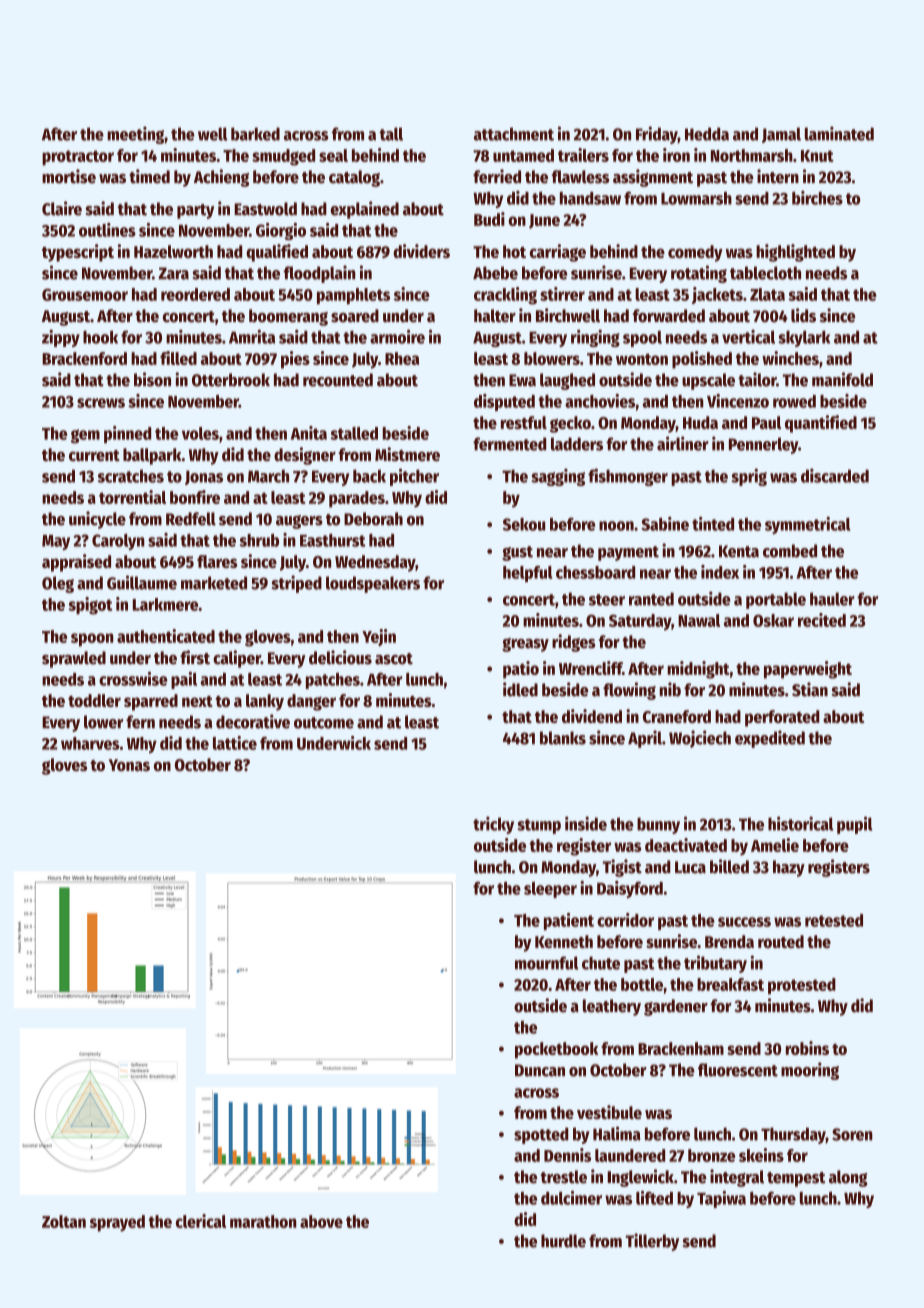 Image resolution: width=924 pixels, height=1308 pixels. I want to click on attachment, so click(514, 134).
